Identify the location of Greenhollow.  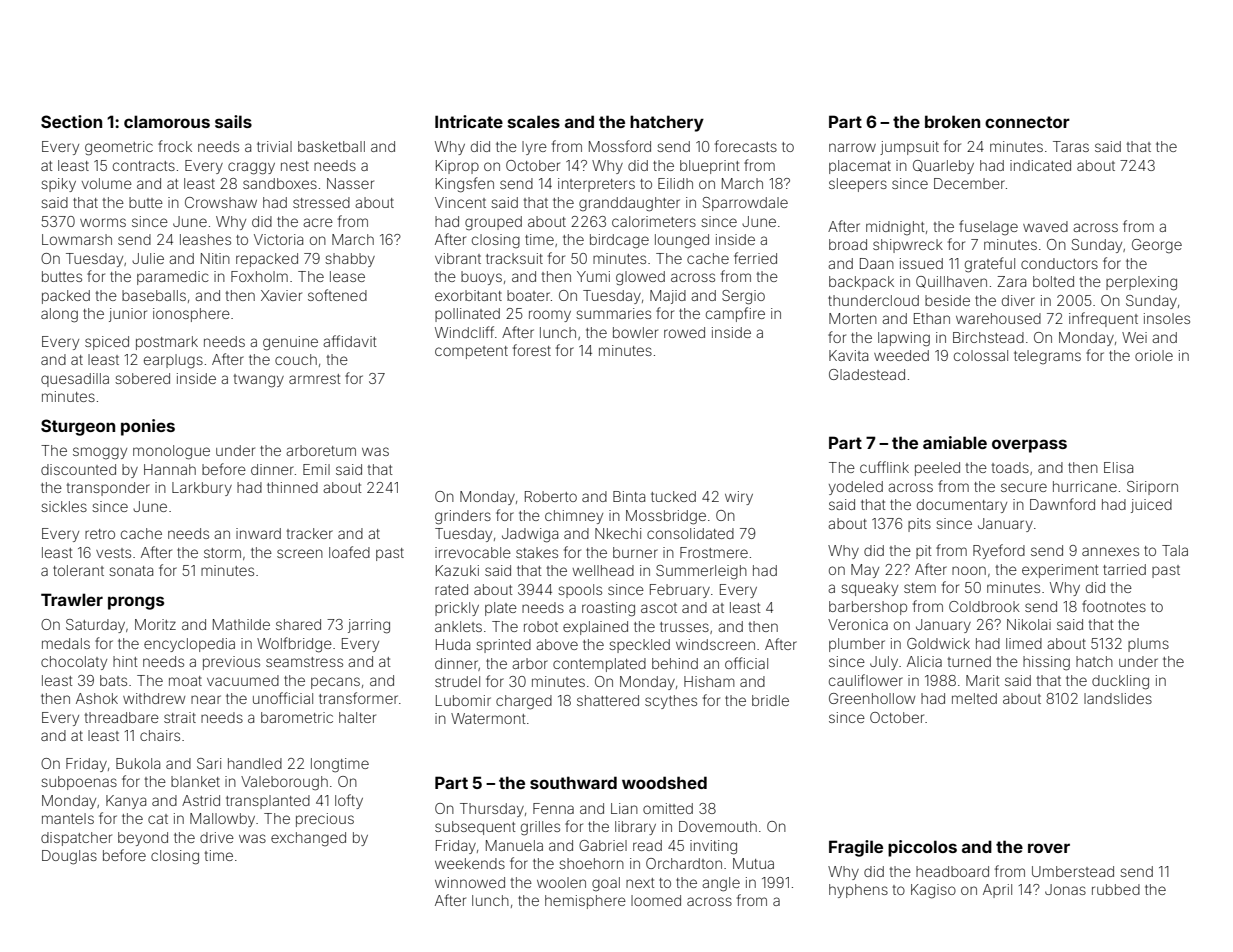
(872, 698).
